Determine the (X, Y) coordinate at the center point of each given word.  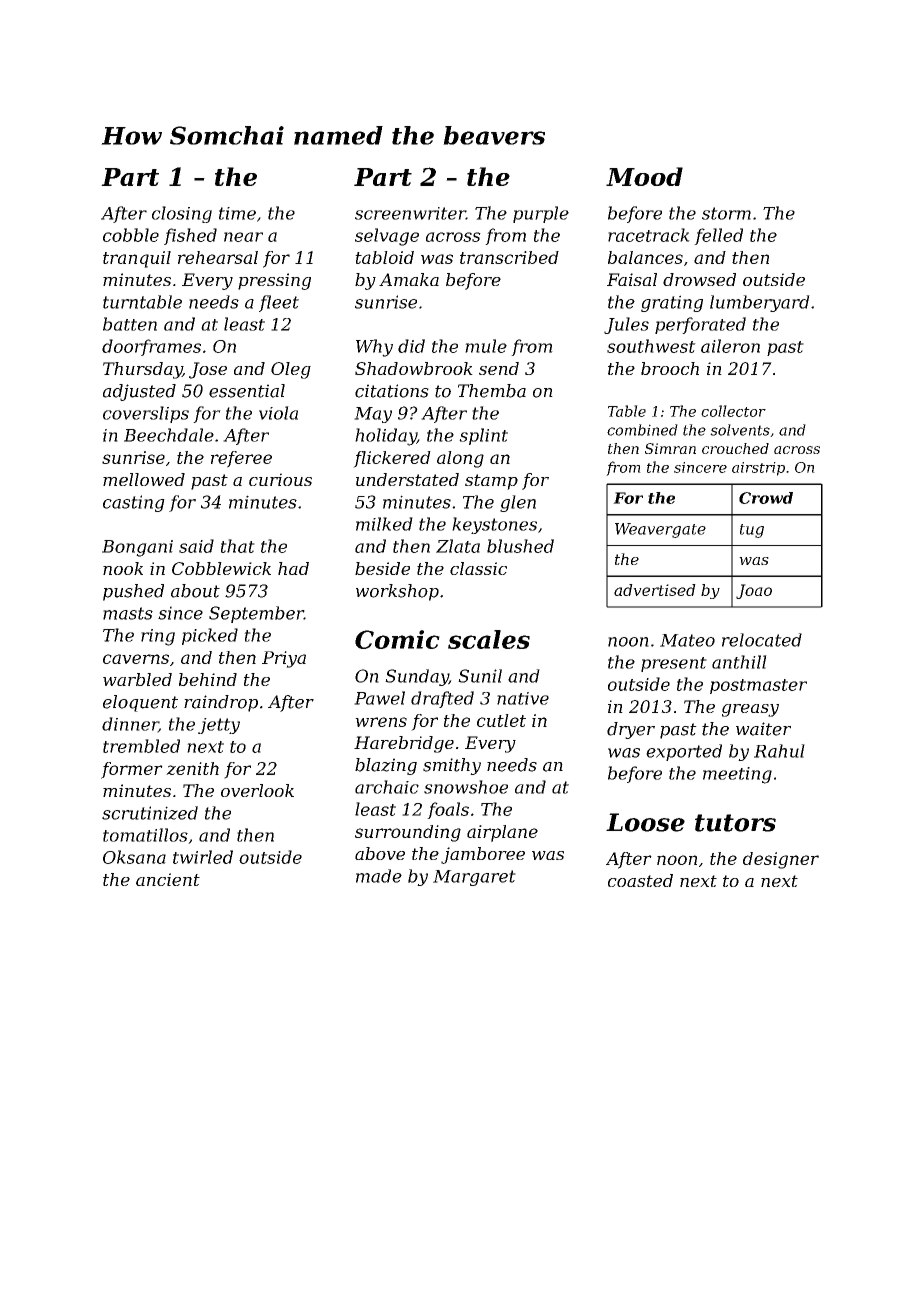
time (237, 213)
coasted (640, 880)
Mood (644, 176)
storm (726, 213)
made (379, 876)
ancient (168, 879)
